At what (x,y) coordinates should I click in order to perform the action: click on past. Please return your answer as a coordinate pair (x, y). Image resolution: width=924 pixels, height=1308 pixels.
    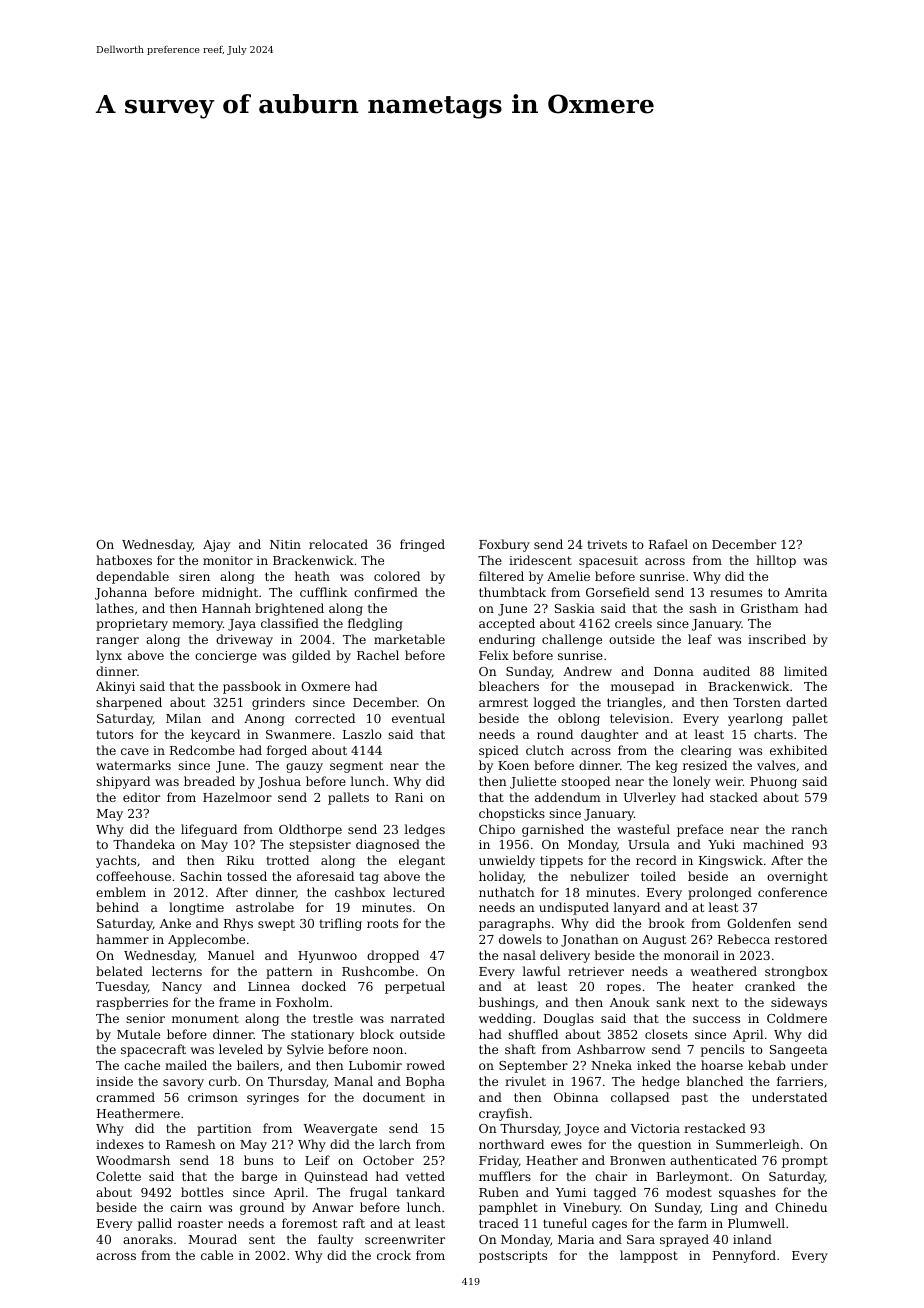
    Looking at the image, I should click on (695, 1099).
